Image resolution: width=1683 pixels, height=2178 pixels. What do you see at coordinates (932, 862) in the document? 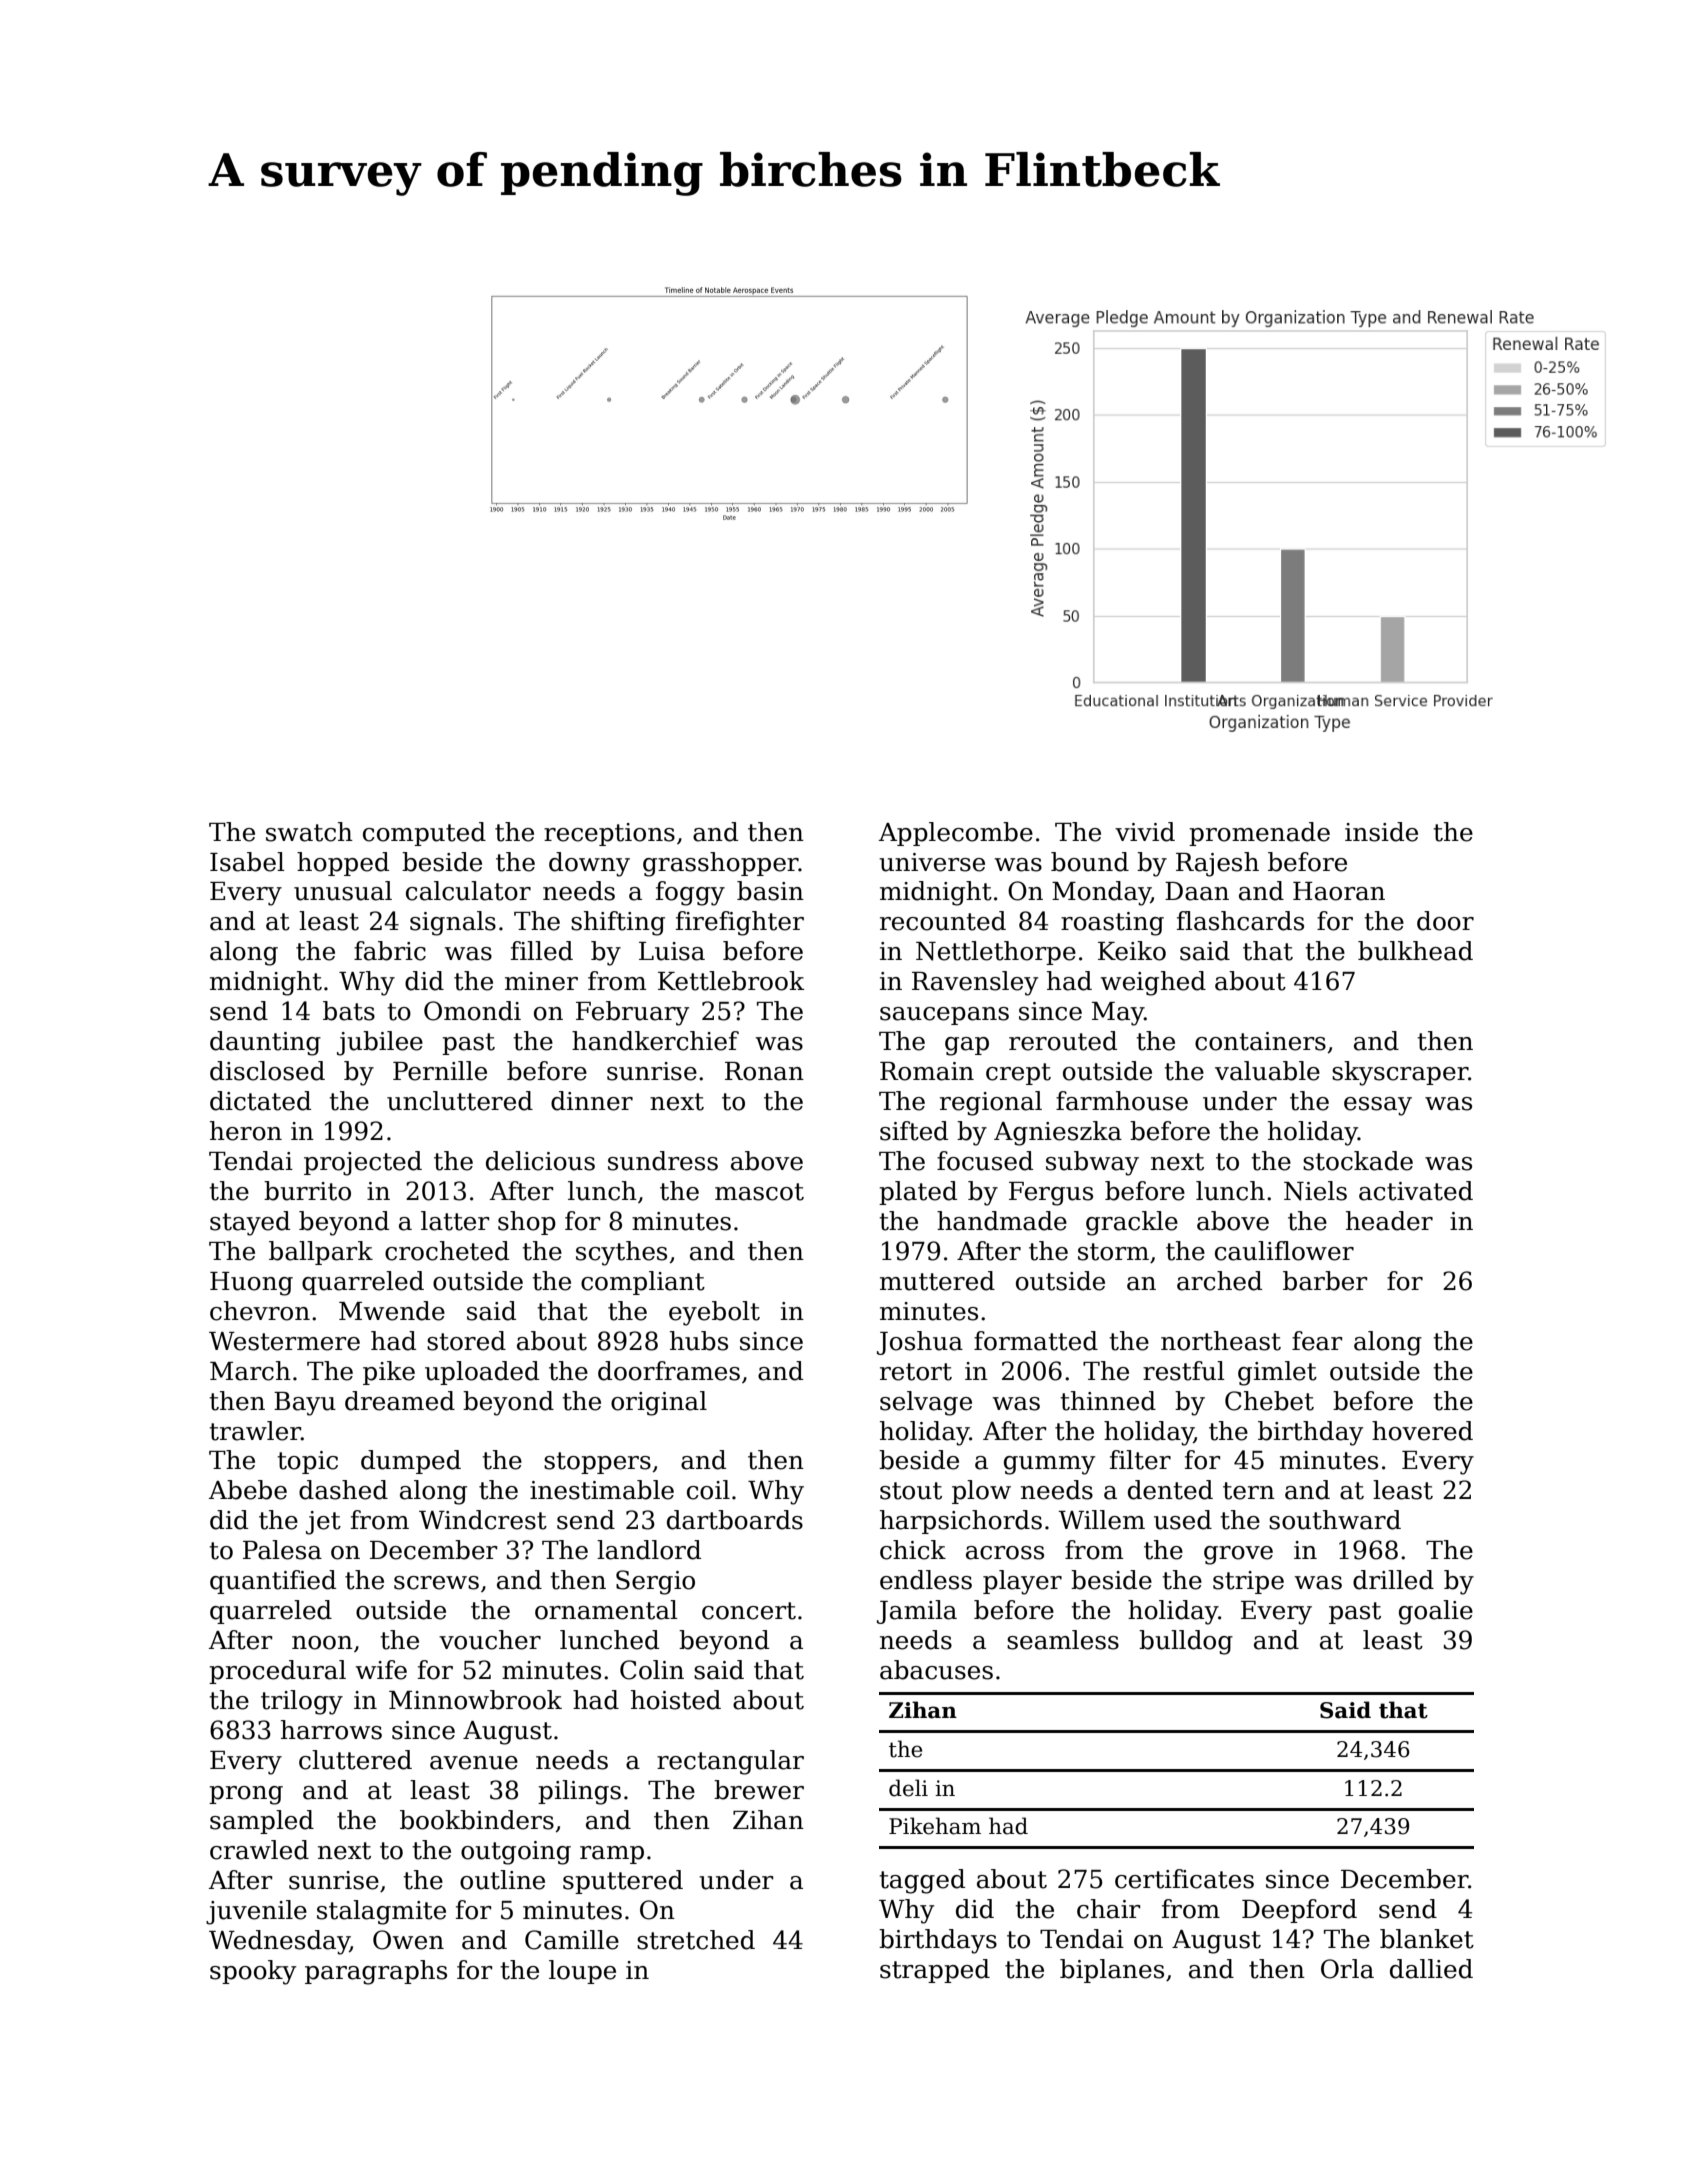
I see `universe` at bounding box center [932, 862].
